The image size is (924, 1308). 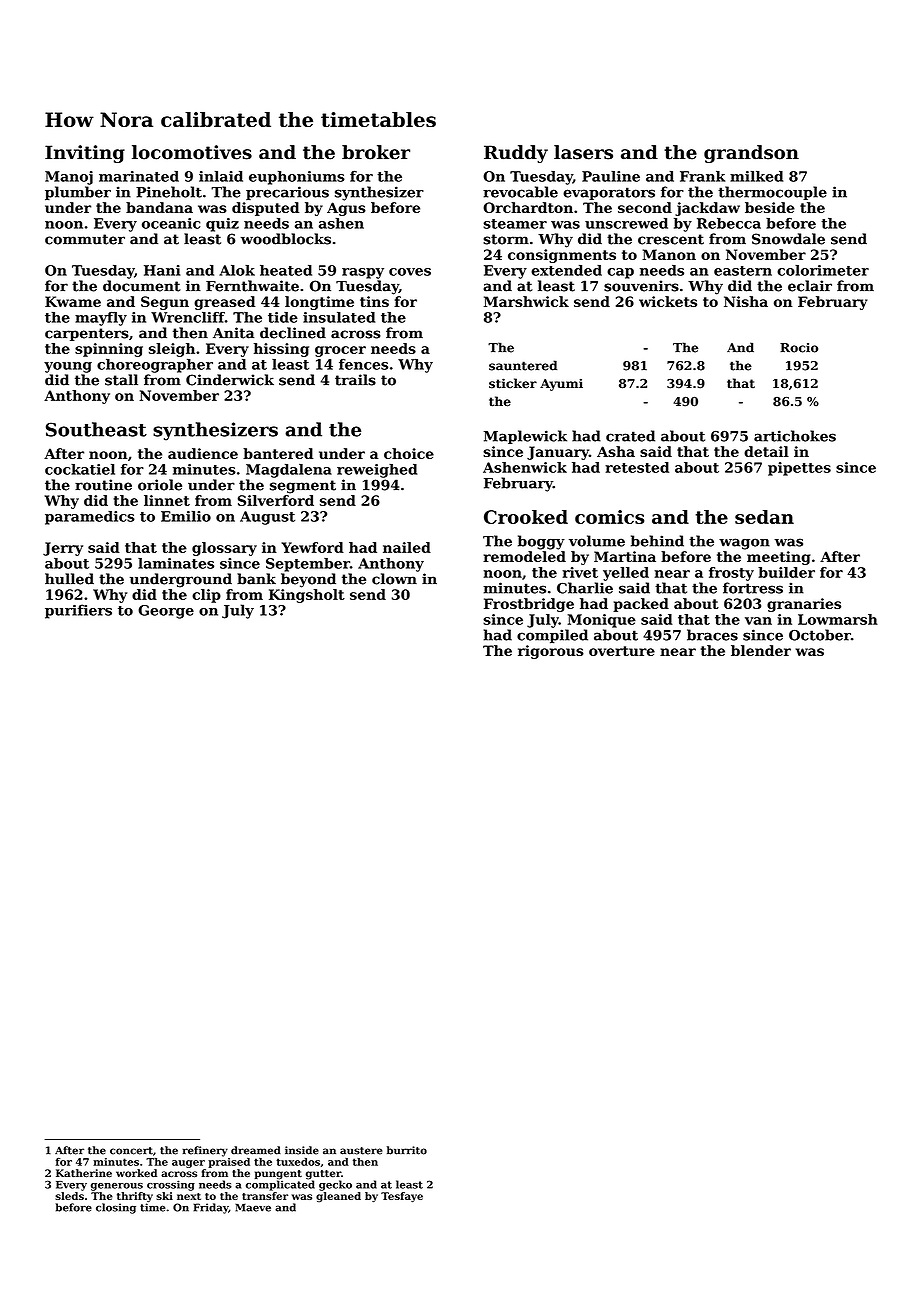 What do you see at coordinates (131, 1151) in the screenshot?
I see `concert` at bounding box center [131, 1151].
